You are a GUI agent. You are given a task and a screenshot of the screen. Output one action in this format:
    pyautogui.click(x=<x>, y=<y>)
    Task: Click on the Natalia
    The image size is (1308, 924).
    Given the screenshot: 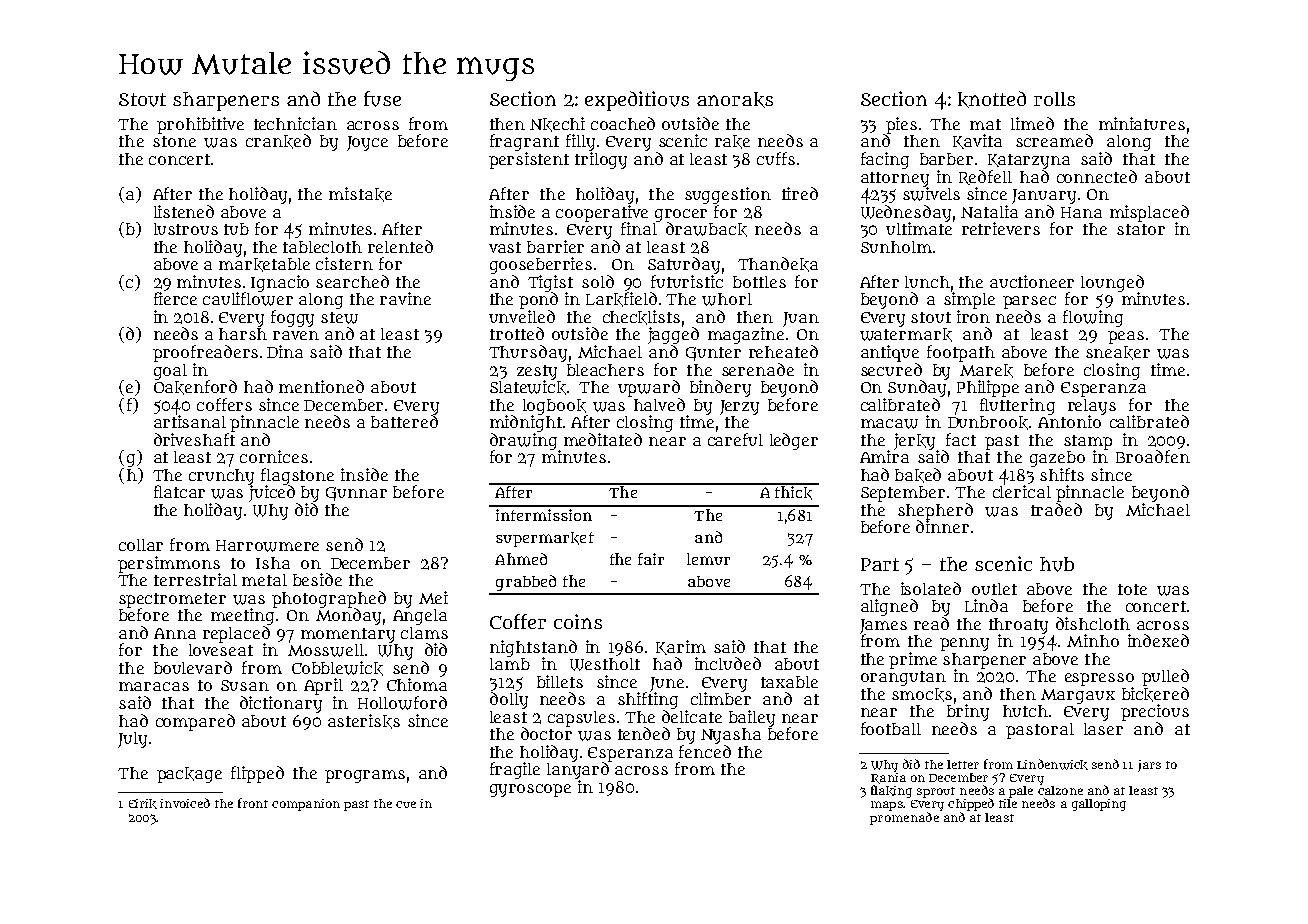 What is the action you would take?
    pyautogui.click(x=989, y=211)
